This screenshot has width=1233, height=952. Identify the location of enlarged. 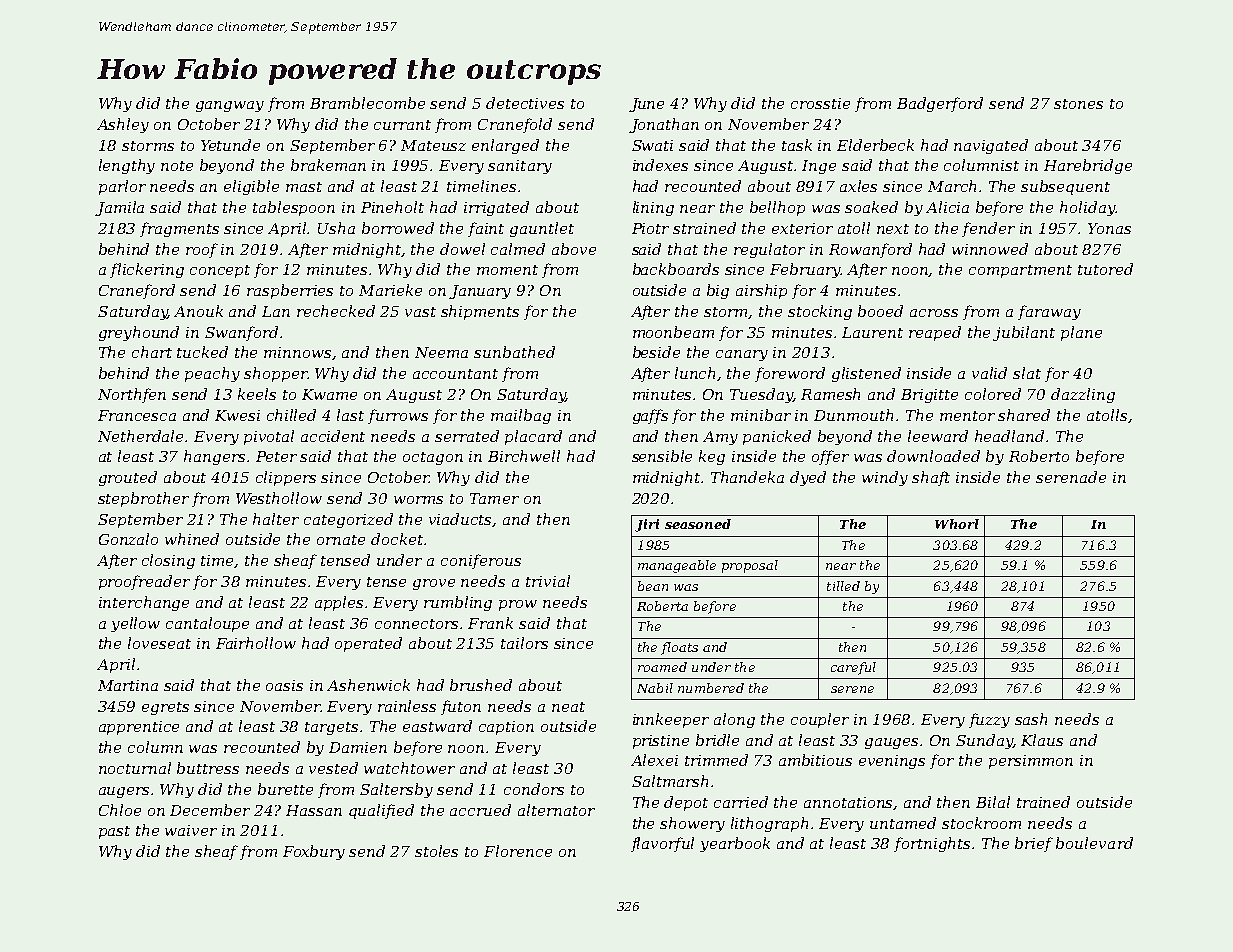
(505, 146).
